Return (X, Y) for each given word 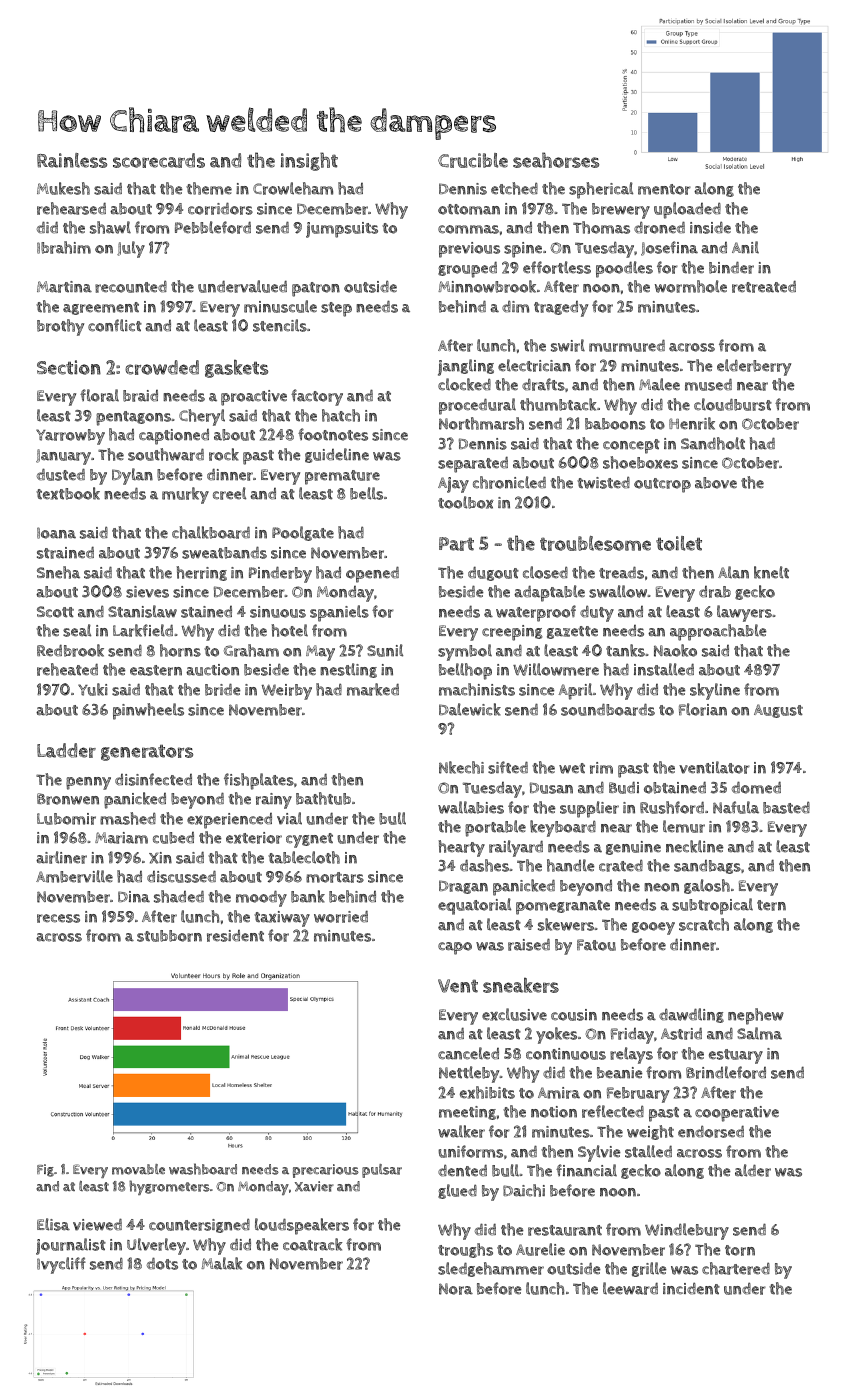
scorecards (159, 160)
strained (65, 552)
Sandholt (713, 443)
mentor (664, 189)
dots (162, 1263)
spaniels (339, 613)
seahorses (556, 160)
